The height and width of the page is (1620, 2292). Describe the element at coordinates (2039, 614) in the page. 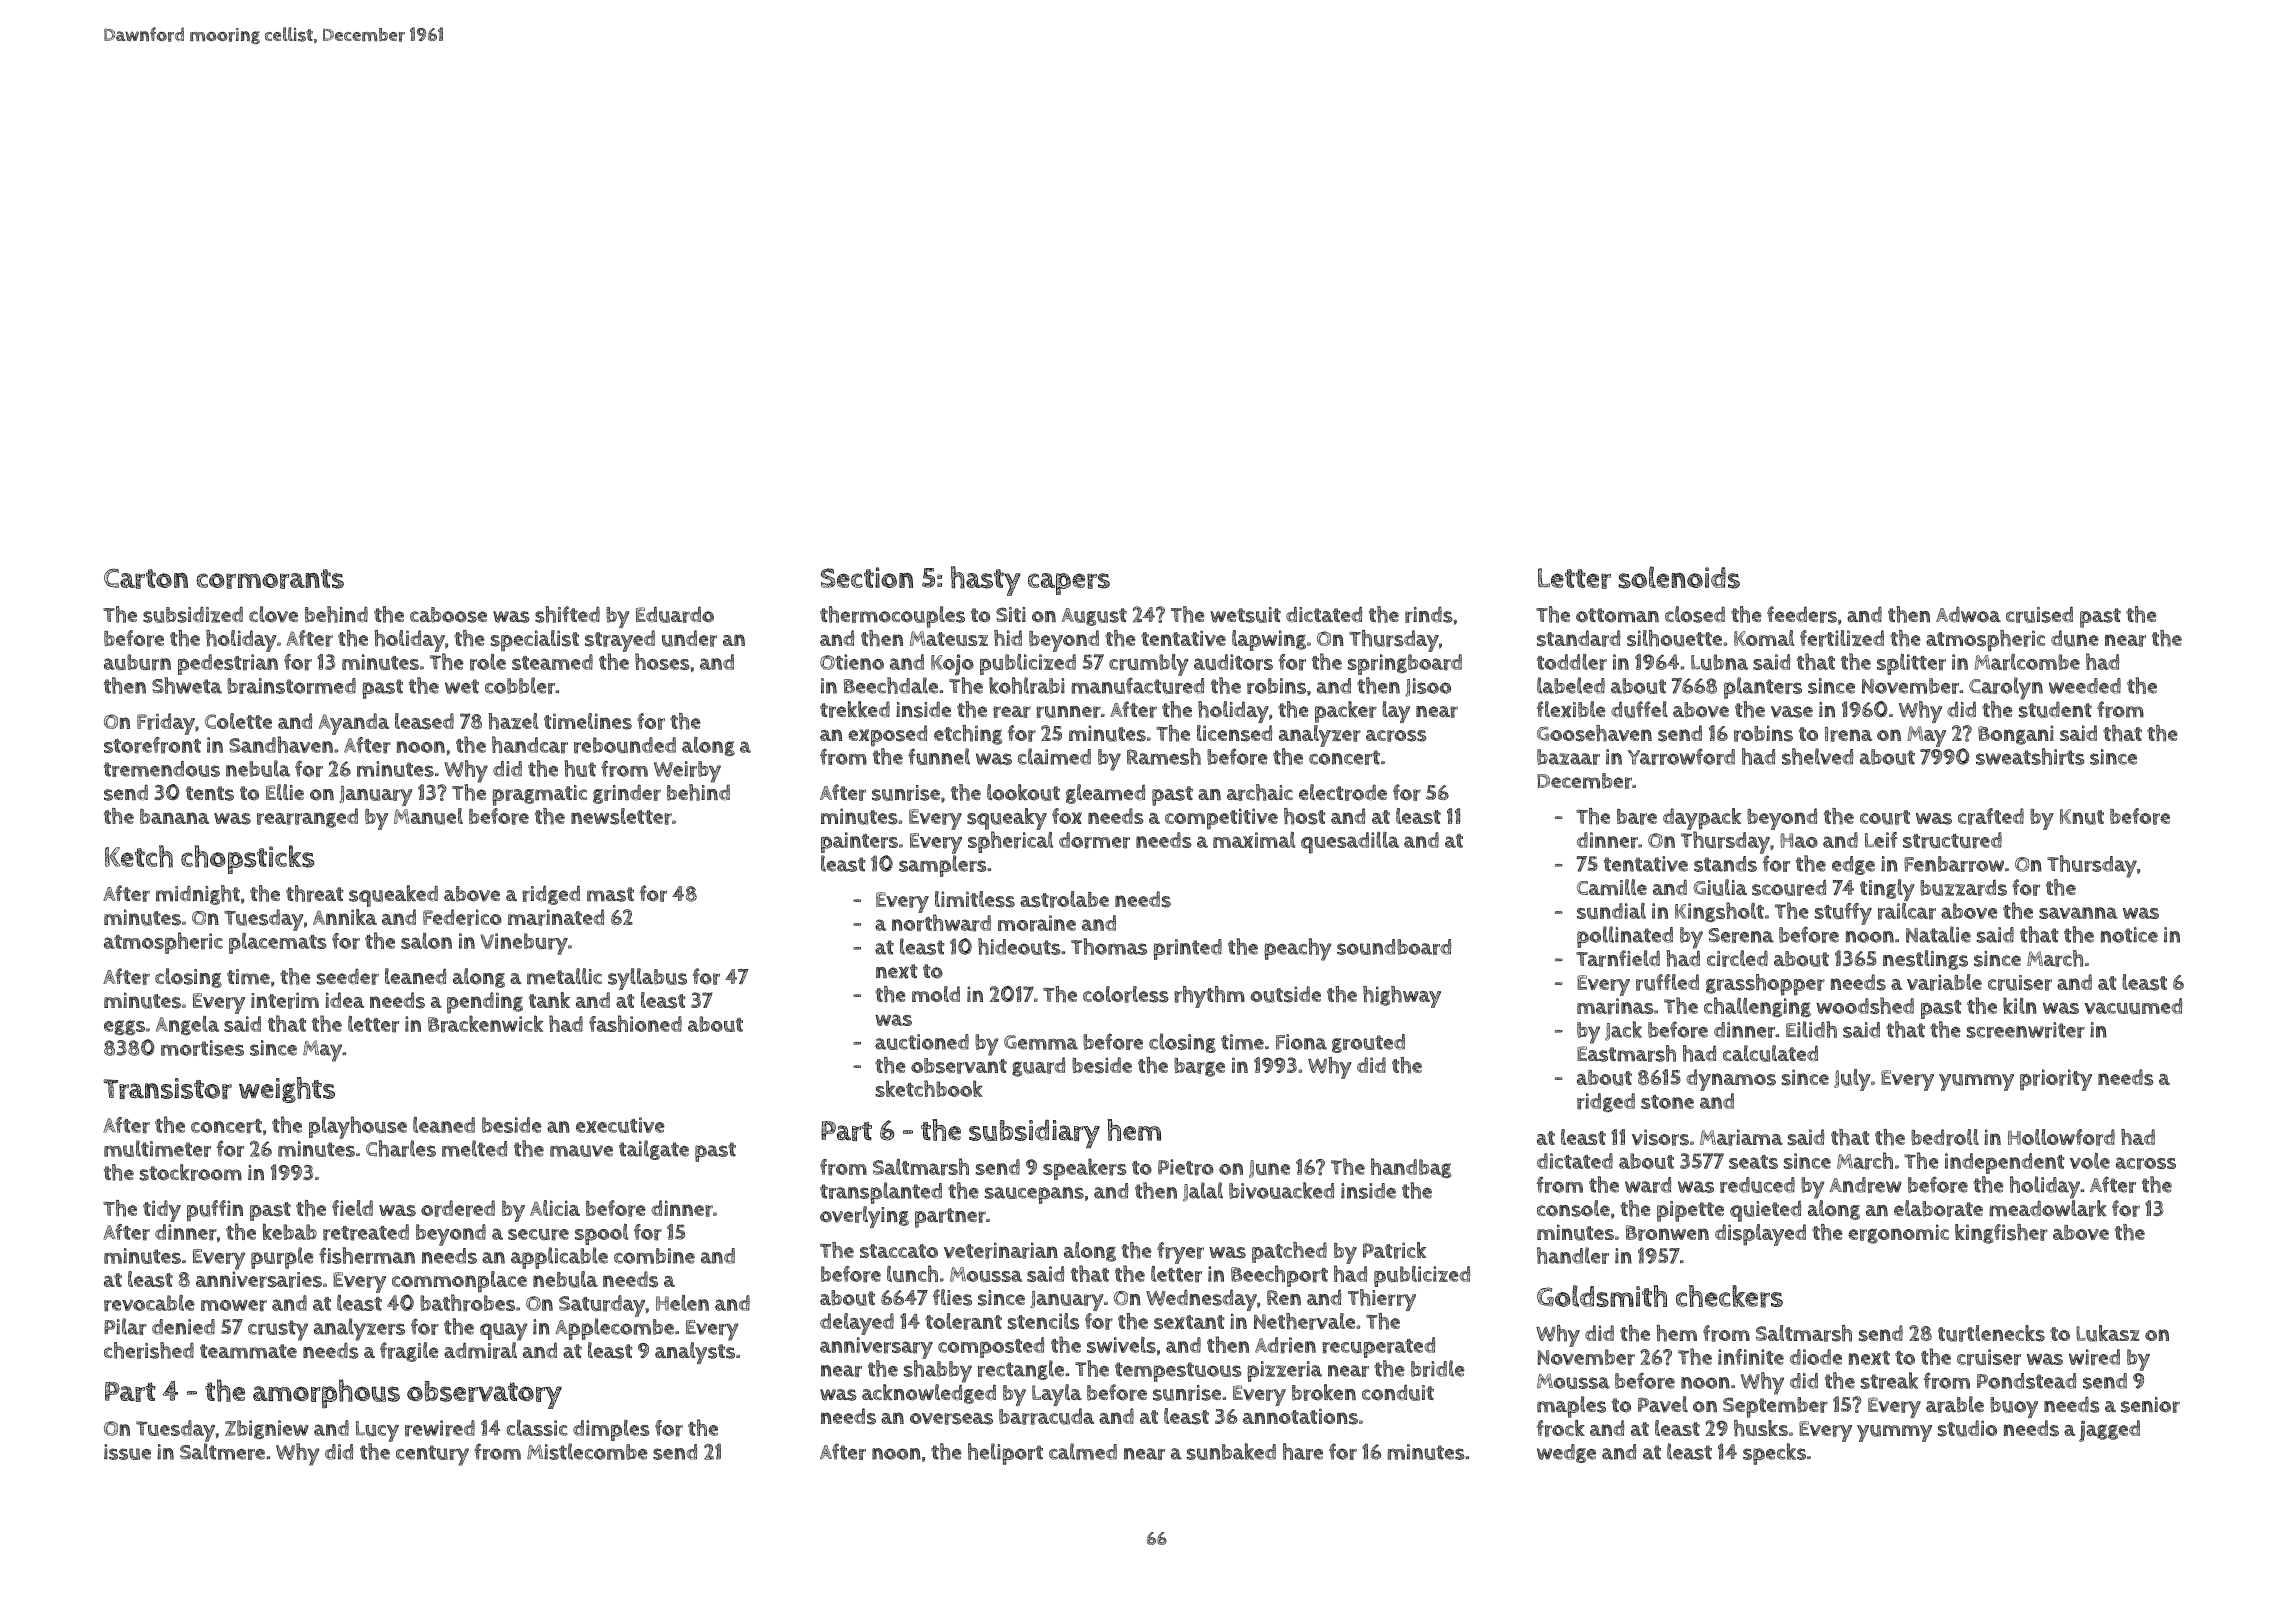

I see `cruised` at that location.
